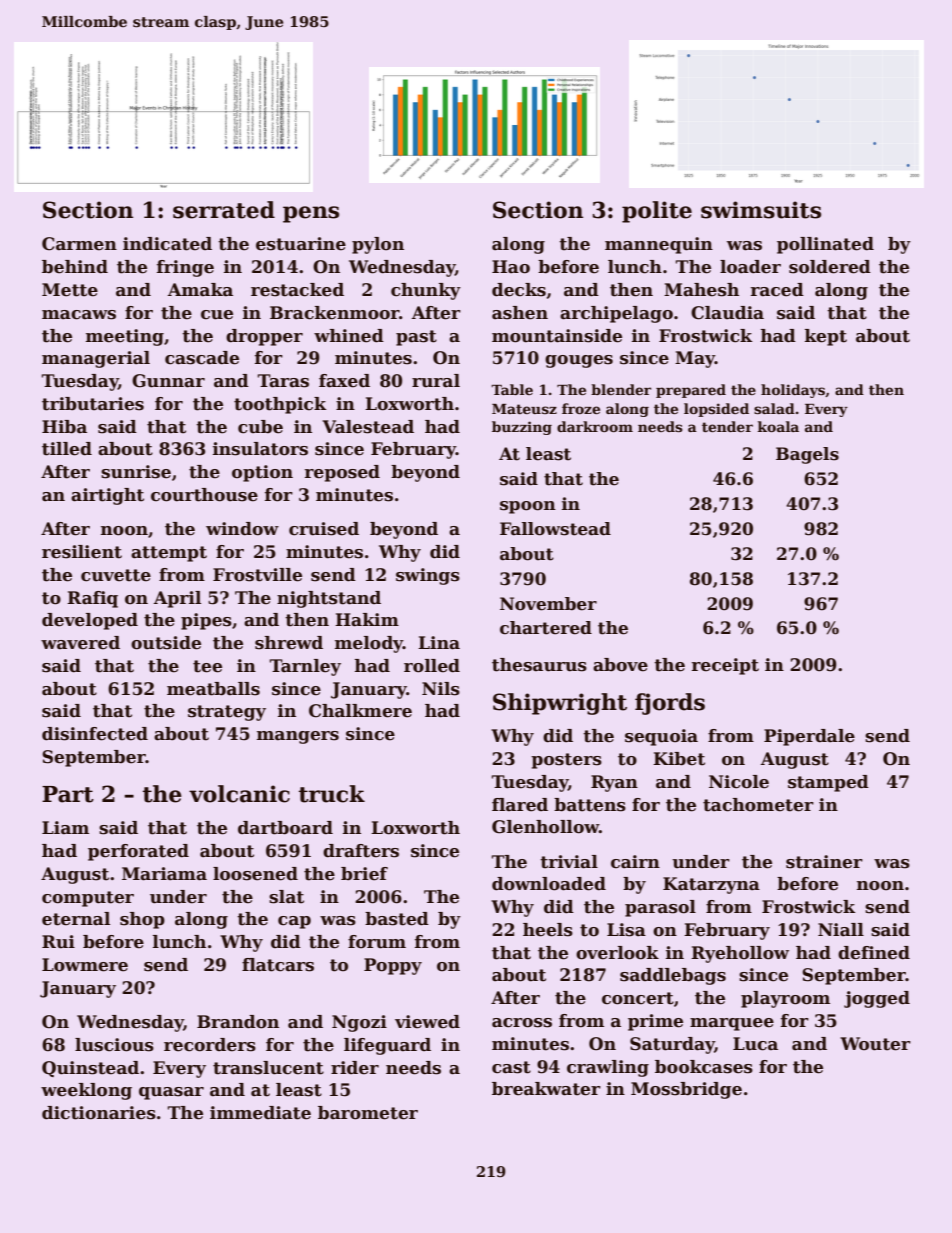  What do you see at coordinates (807, 455) in the screenshot?
I see `Bagels` at bounding box center [807, 455].
